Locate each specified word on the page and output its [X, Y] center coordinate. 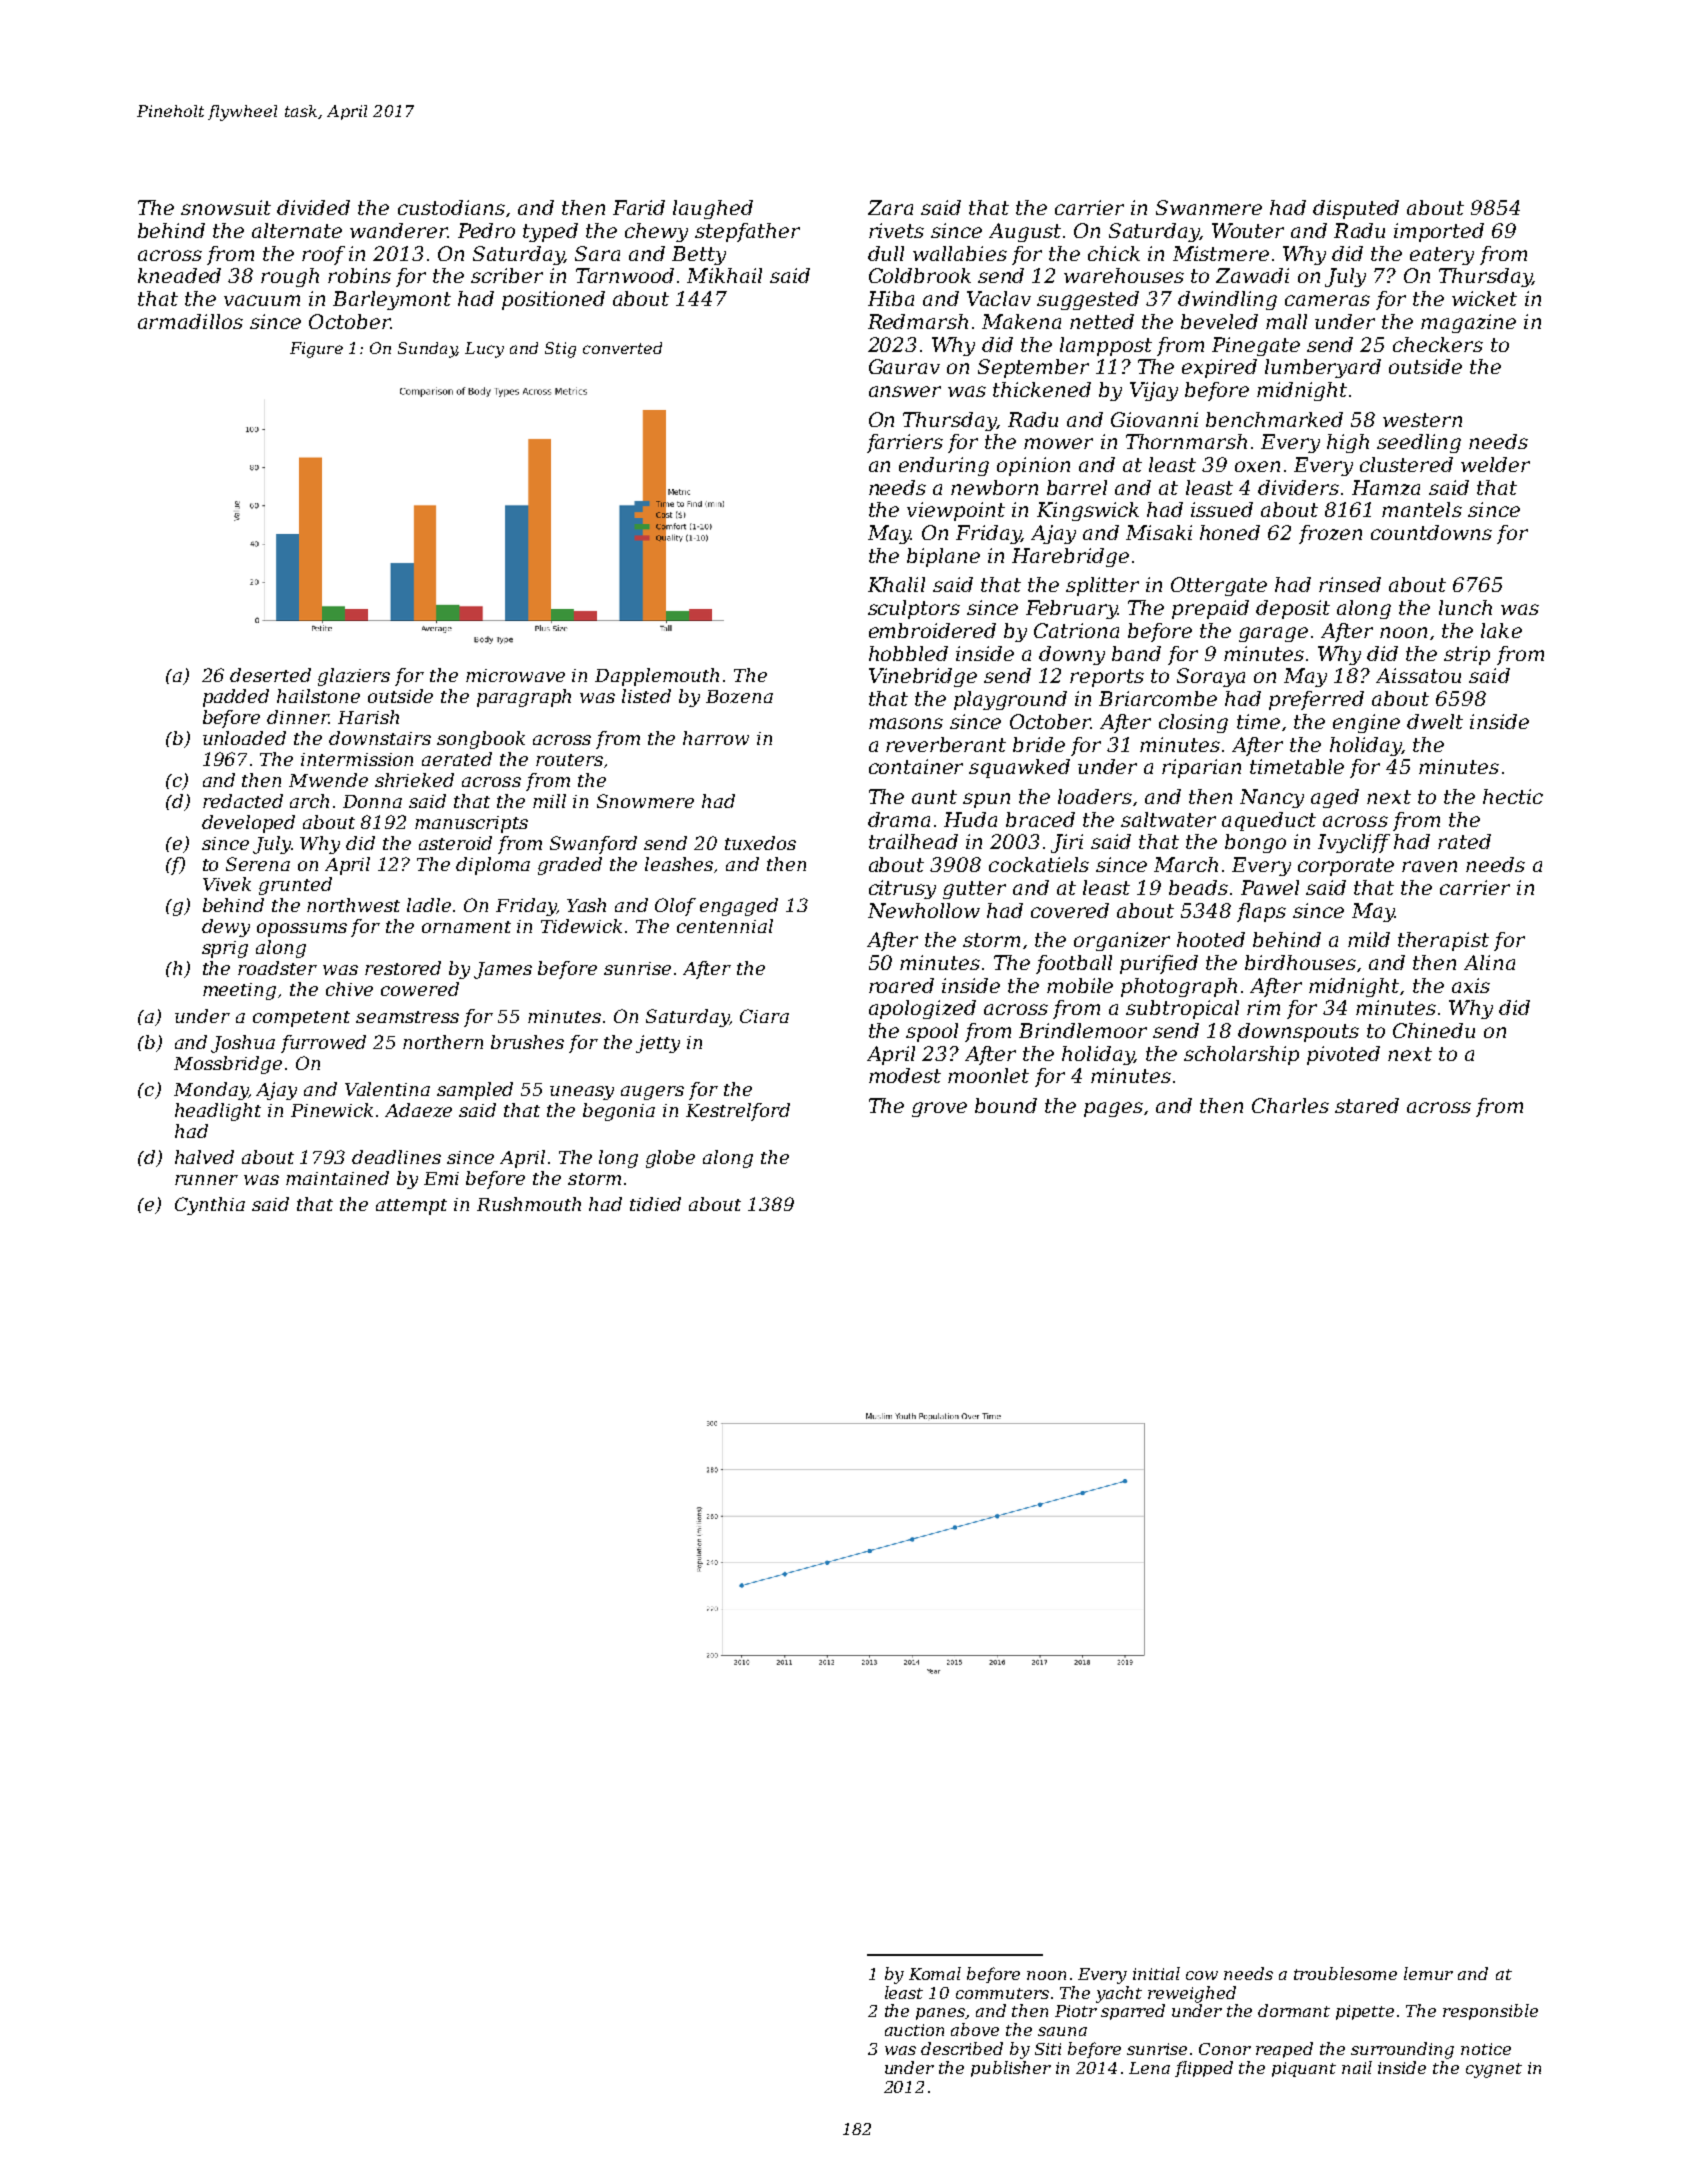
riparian [1201, 768]
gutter [974, 890]
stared [1367, 1105]
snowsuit [226, 207]
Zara [890, 207]
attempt [411, 1207]
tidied [655, 1204]
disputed [1356, 209]
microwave [515, 675]
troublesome [1345, 1973]
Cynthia [210, 1206]
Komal [935, 1973]
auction [914, 2030]
